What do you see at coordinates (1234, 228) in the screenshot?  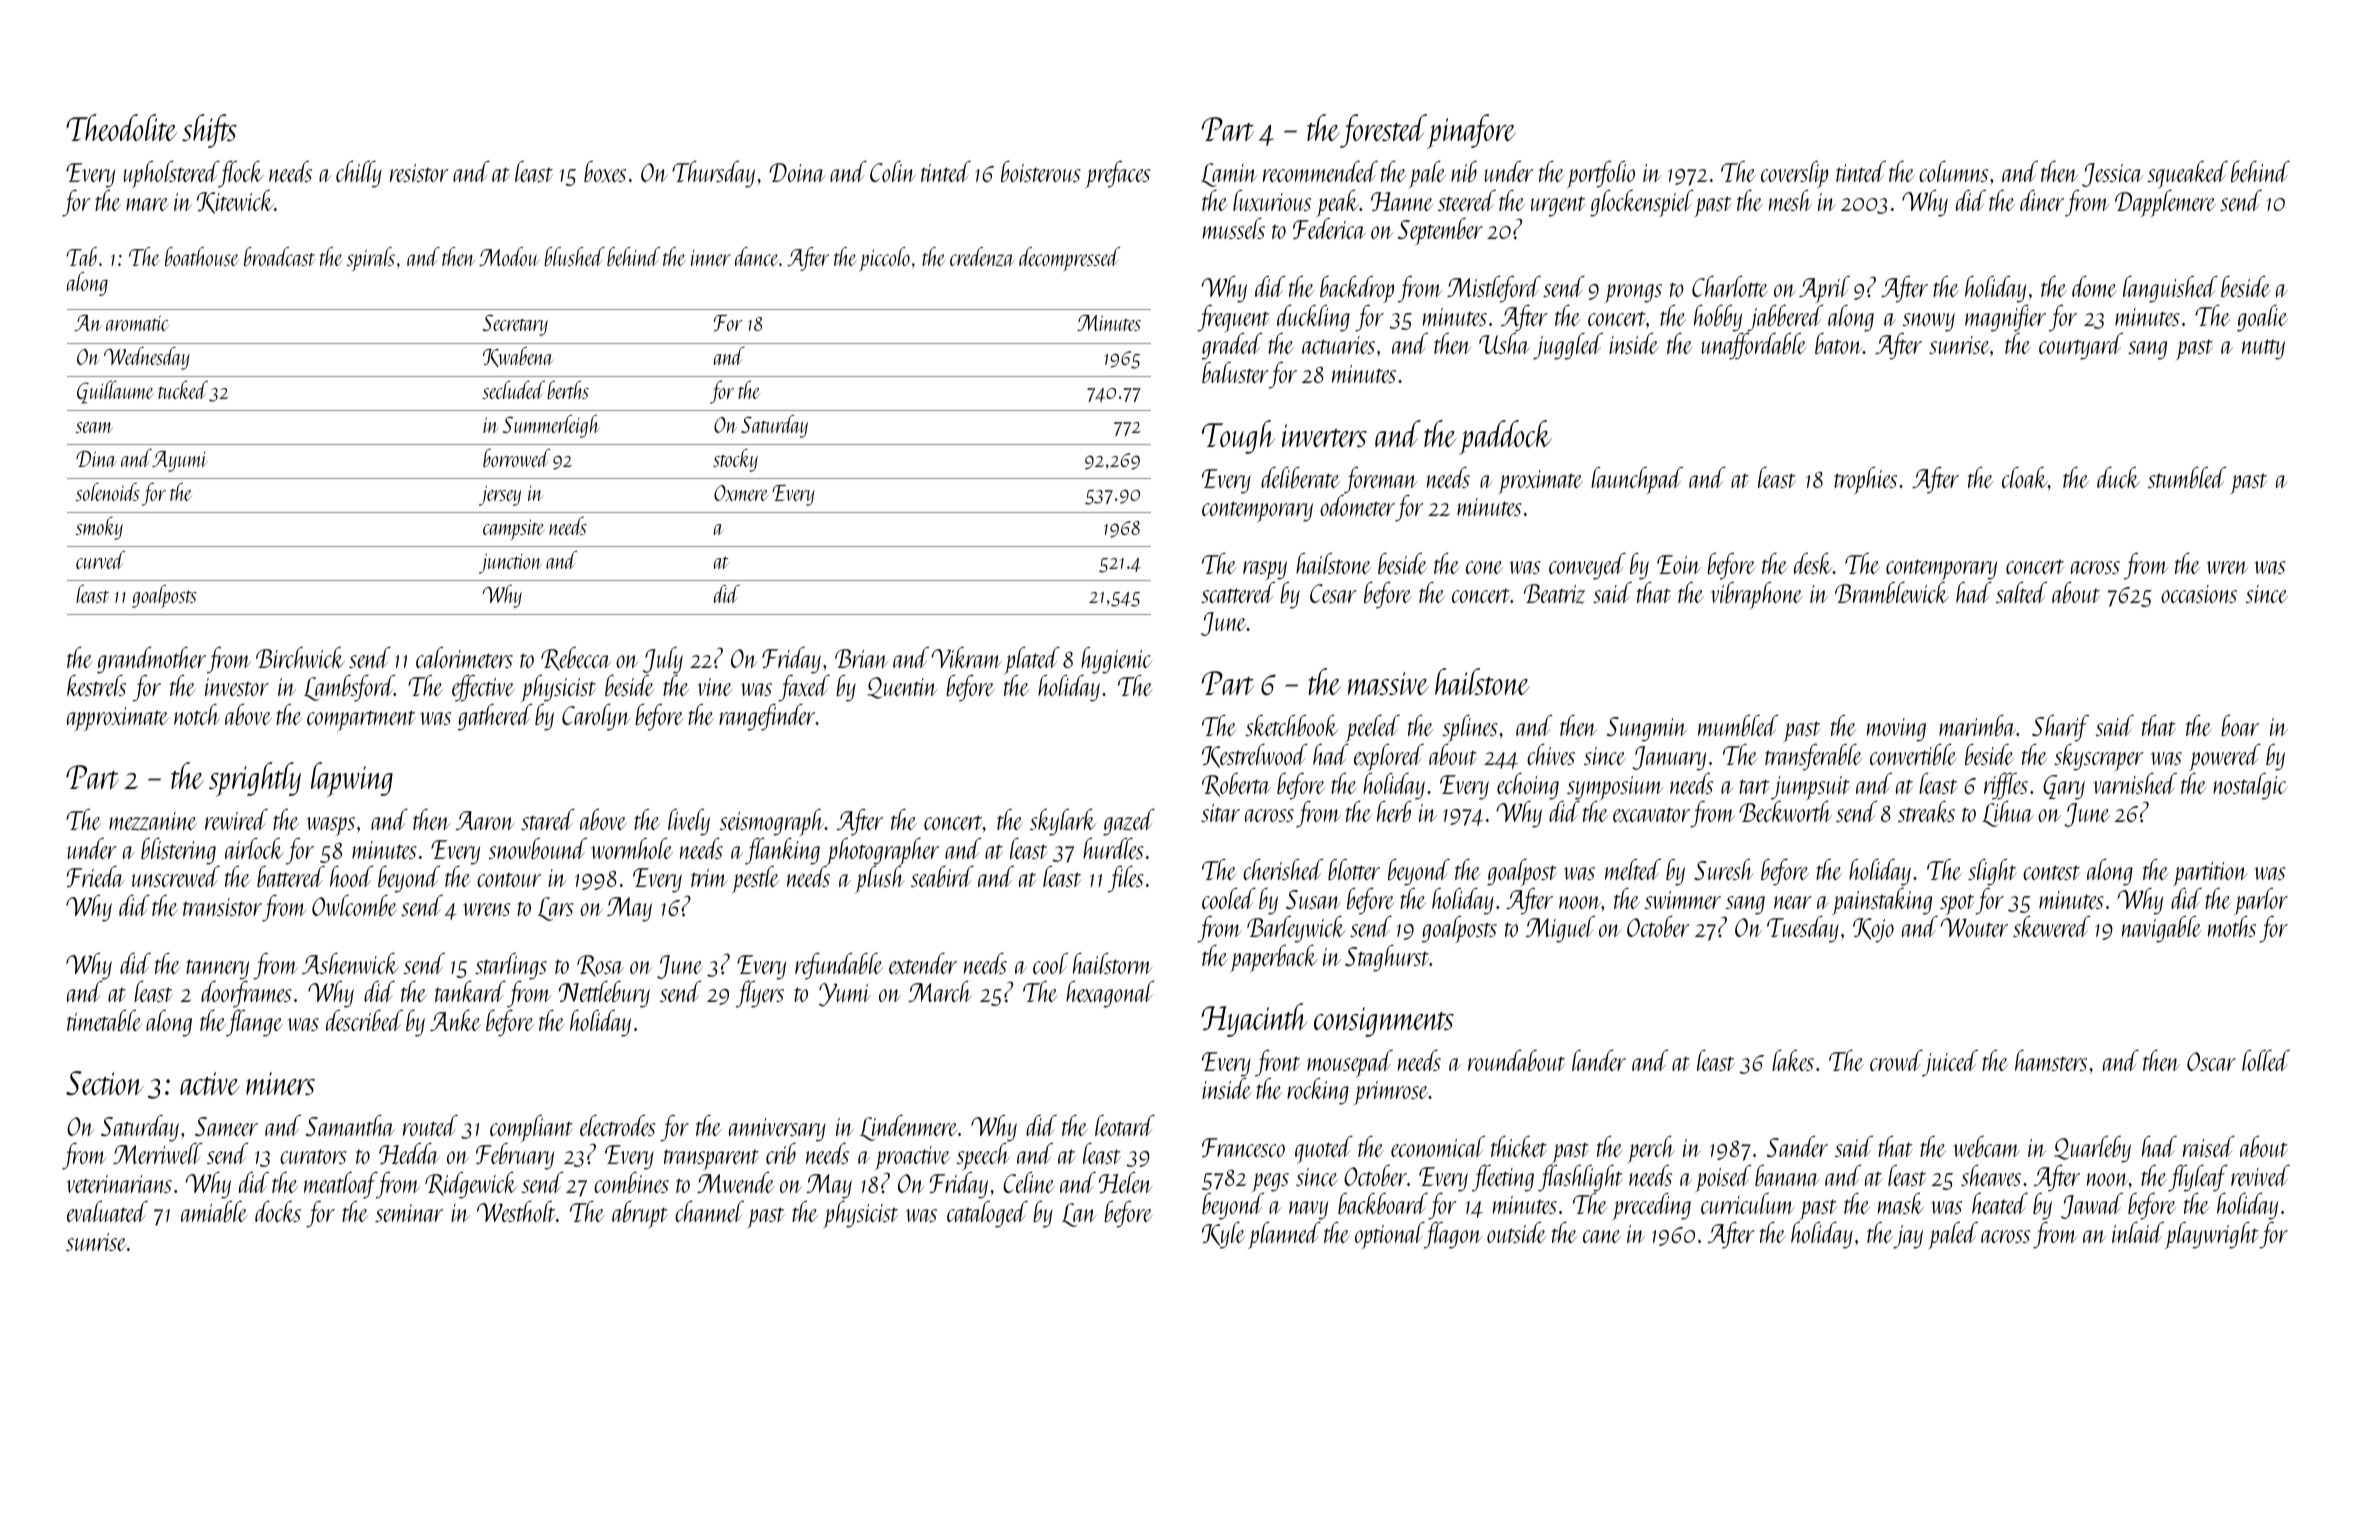 I see `mussels` at bounding box center [1234, 228].
